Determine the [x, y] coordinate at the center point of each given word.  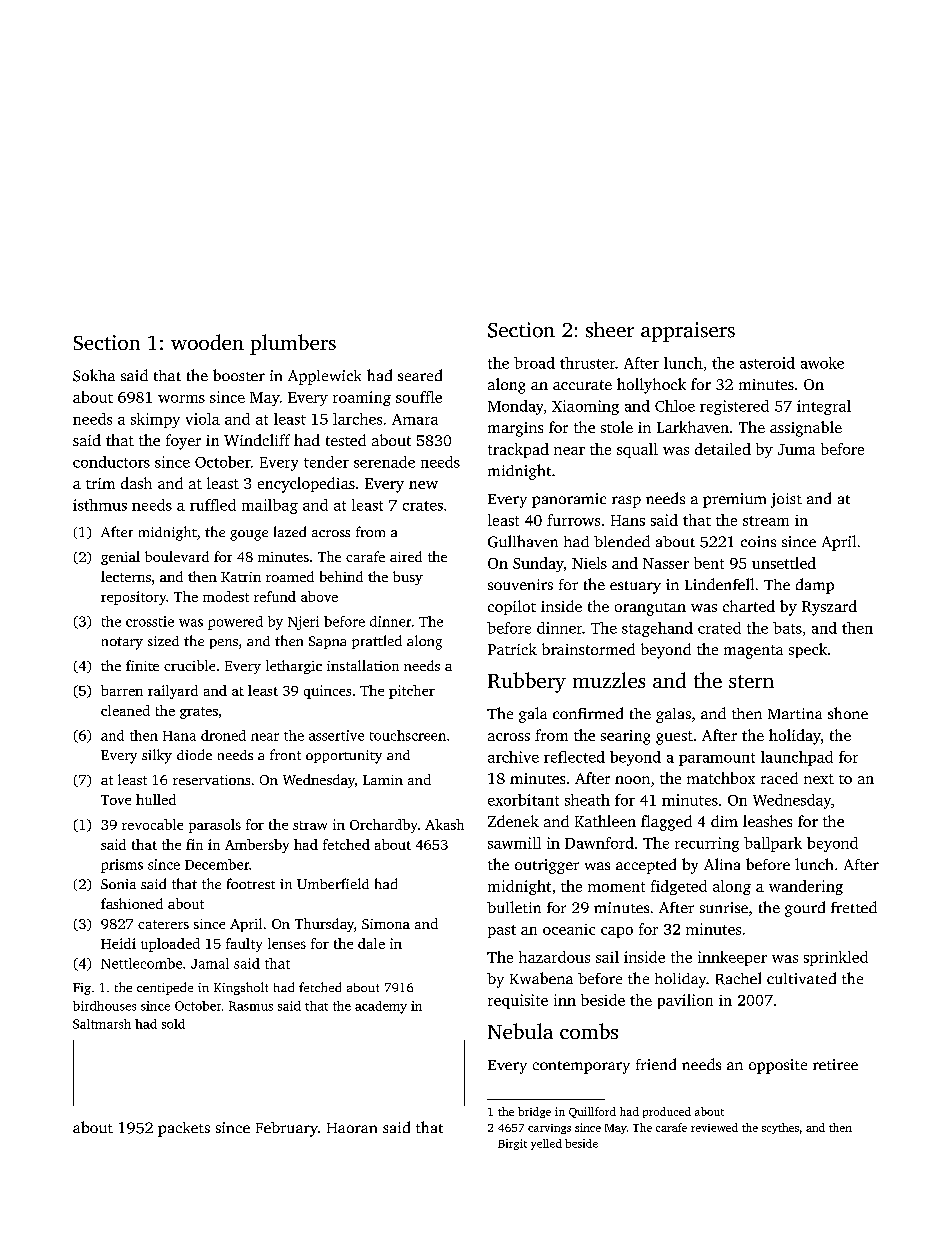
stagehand [657, 629]
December [217, 864]
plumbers [293, 344]
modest [226, 596]
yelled [546, 1144]
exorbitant [523, 800]
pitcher [412, 692]
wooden [207, 342]
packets [184, 1129]
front [285, 754]
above [319, 596]
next [819, 779]
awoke [822, 363]
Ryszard [829, 608]
